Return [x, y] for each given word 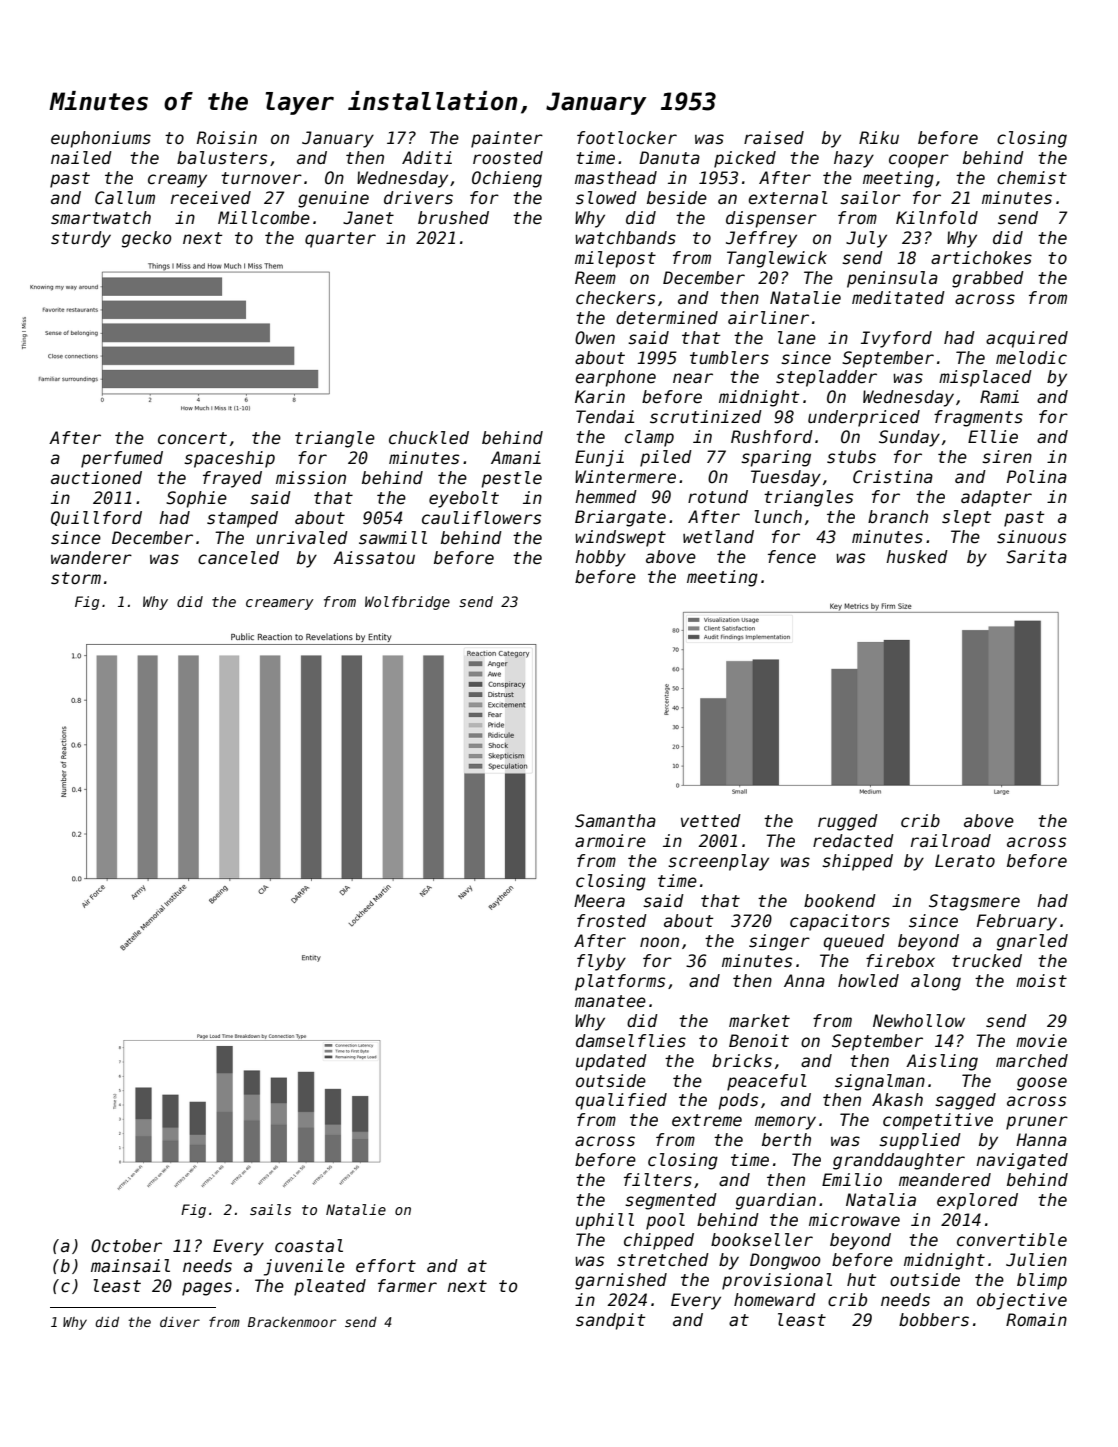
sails [270, 1209]
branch [898, 517]
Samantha [615, 821]
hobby [600, 558]
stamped [242, 519]
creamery [280, 604]
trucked [987, 961]
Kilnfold [937, 218]
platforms [620, 982]
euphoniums [101, 139]
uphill [605, 1221]
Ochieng [507, 179]
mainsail [130, 1266]
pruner [1037, 1123]
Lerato [965, 861]
